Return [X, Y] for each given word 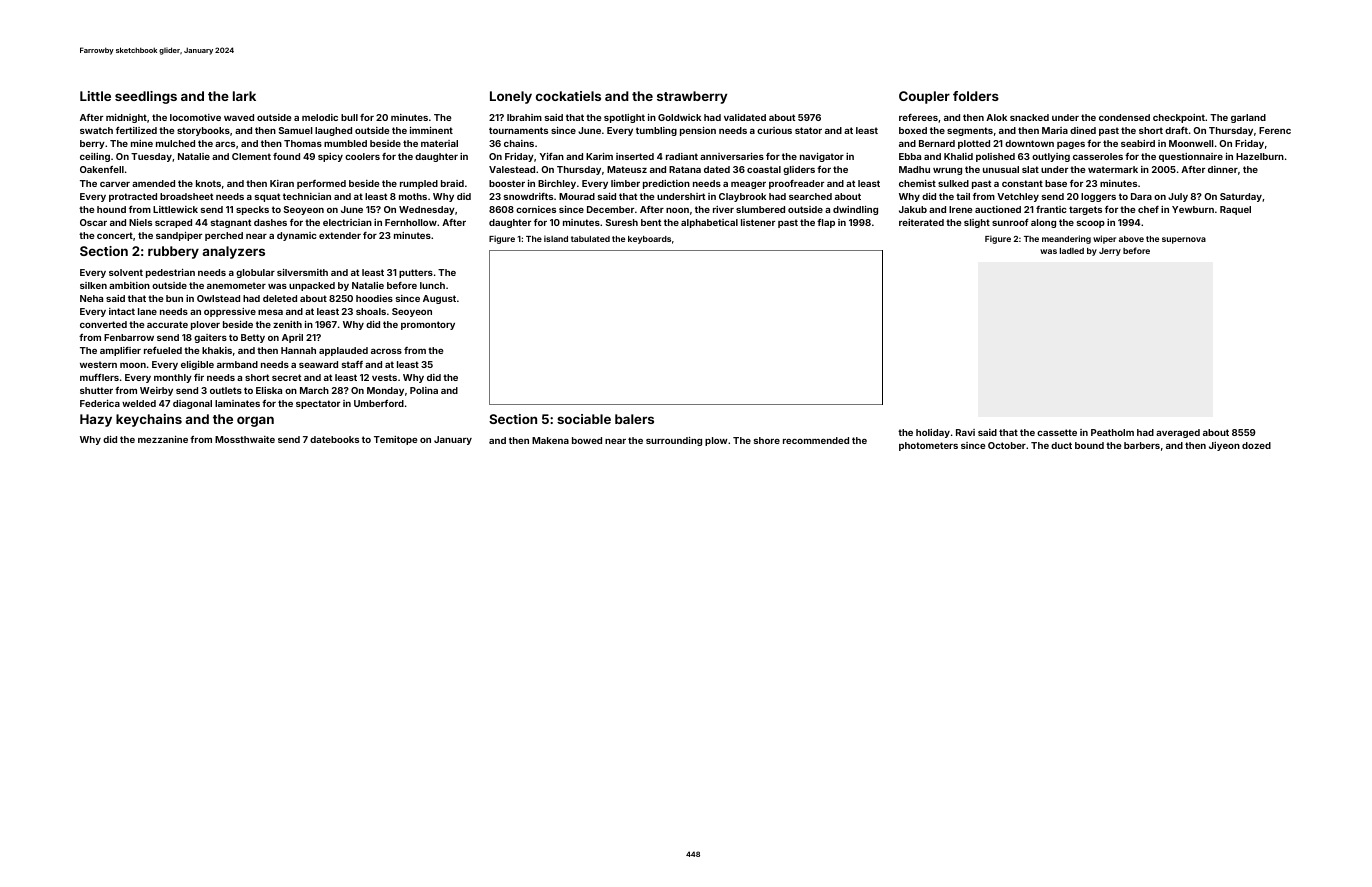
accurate [167, 324]
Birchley [557, 184]
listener [758, 222]
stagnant [231, 223]
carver [115, 184]
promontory [428, 325]
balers [634, 419]
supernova [1184, 240]
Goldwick [679, 117]
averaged [1178, 433]
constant [1022, 183]
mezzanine [163, 439]
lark [244, 96]
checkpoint [1179, 118]
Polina [424, 390]
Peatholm [1112, 432]
